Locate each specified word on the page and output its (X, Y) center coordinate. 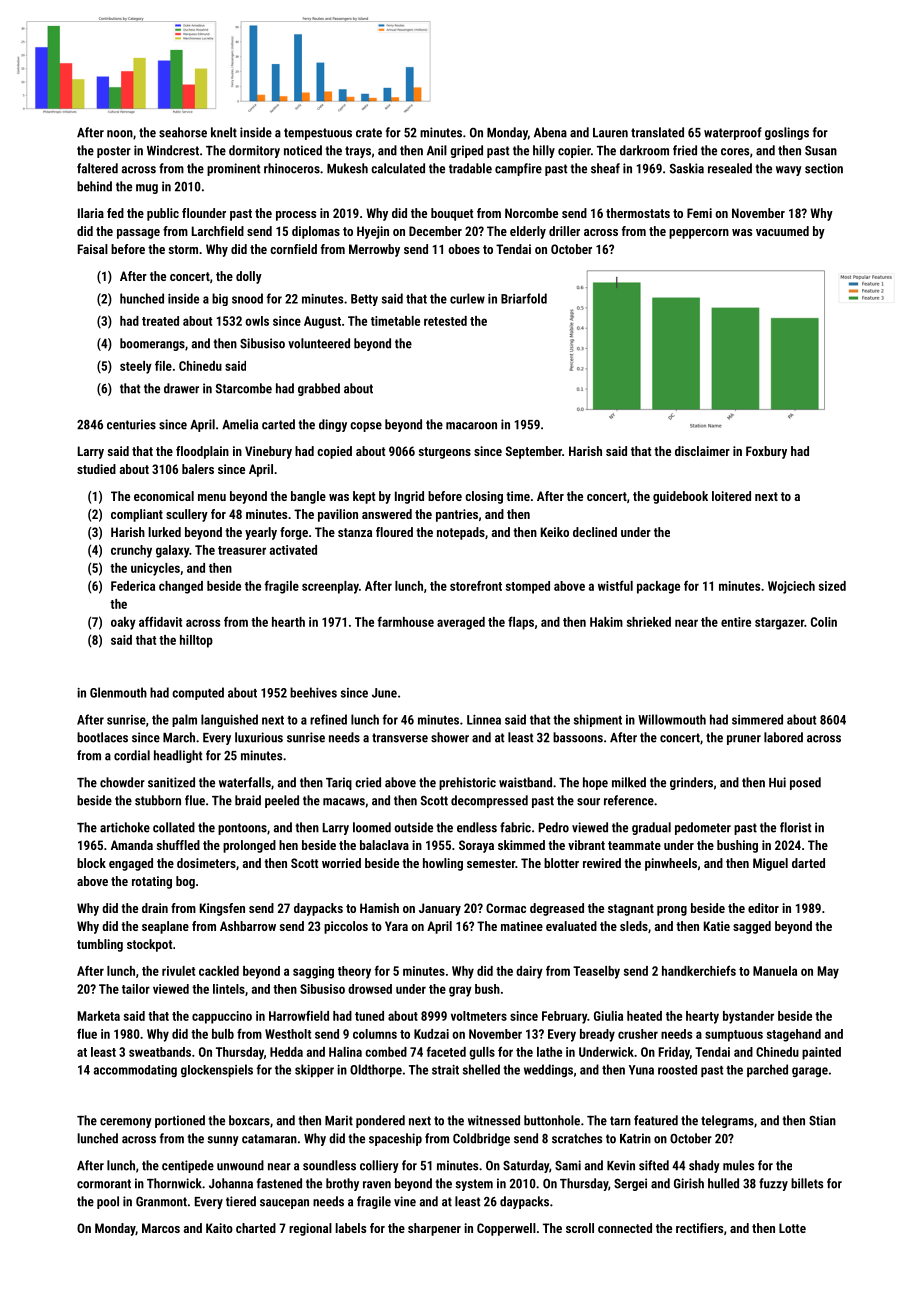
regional (310, 1229)
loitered (731, 496)
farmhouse (405, 622)
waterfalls (245, 782)
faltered (97, 168)
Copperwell (506, 1229)
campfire (518, 169)
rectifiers (699, 1228)
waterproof (733, 133)
